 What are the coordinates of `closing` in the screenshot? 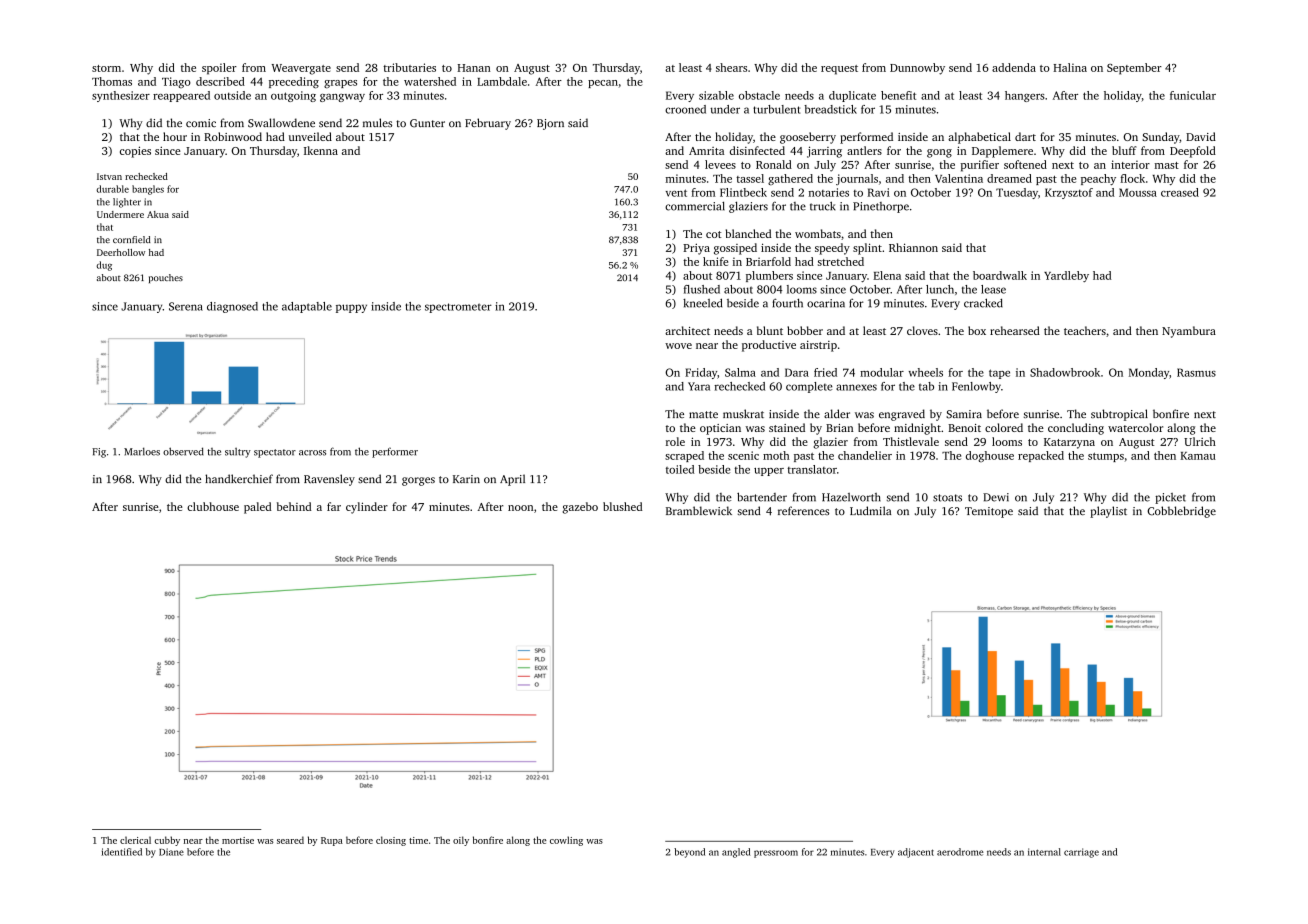 It's located at (391, 841).
